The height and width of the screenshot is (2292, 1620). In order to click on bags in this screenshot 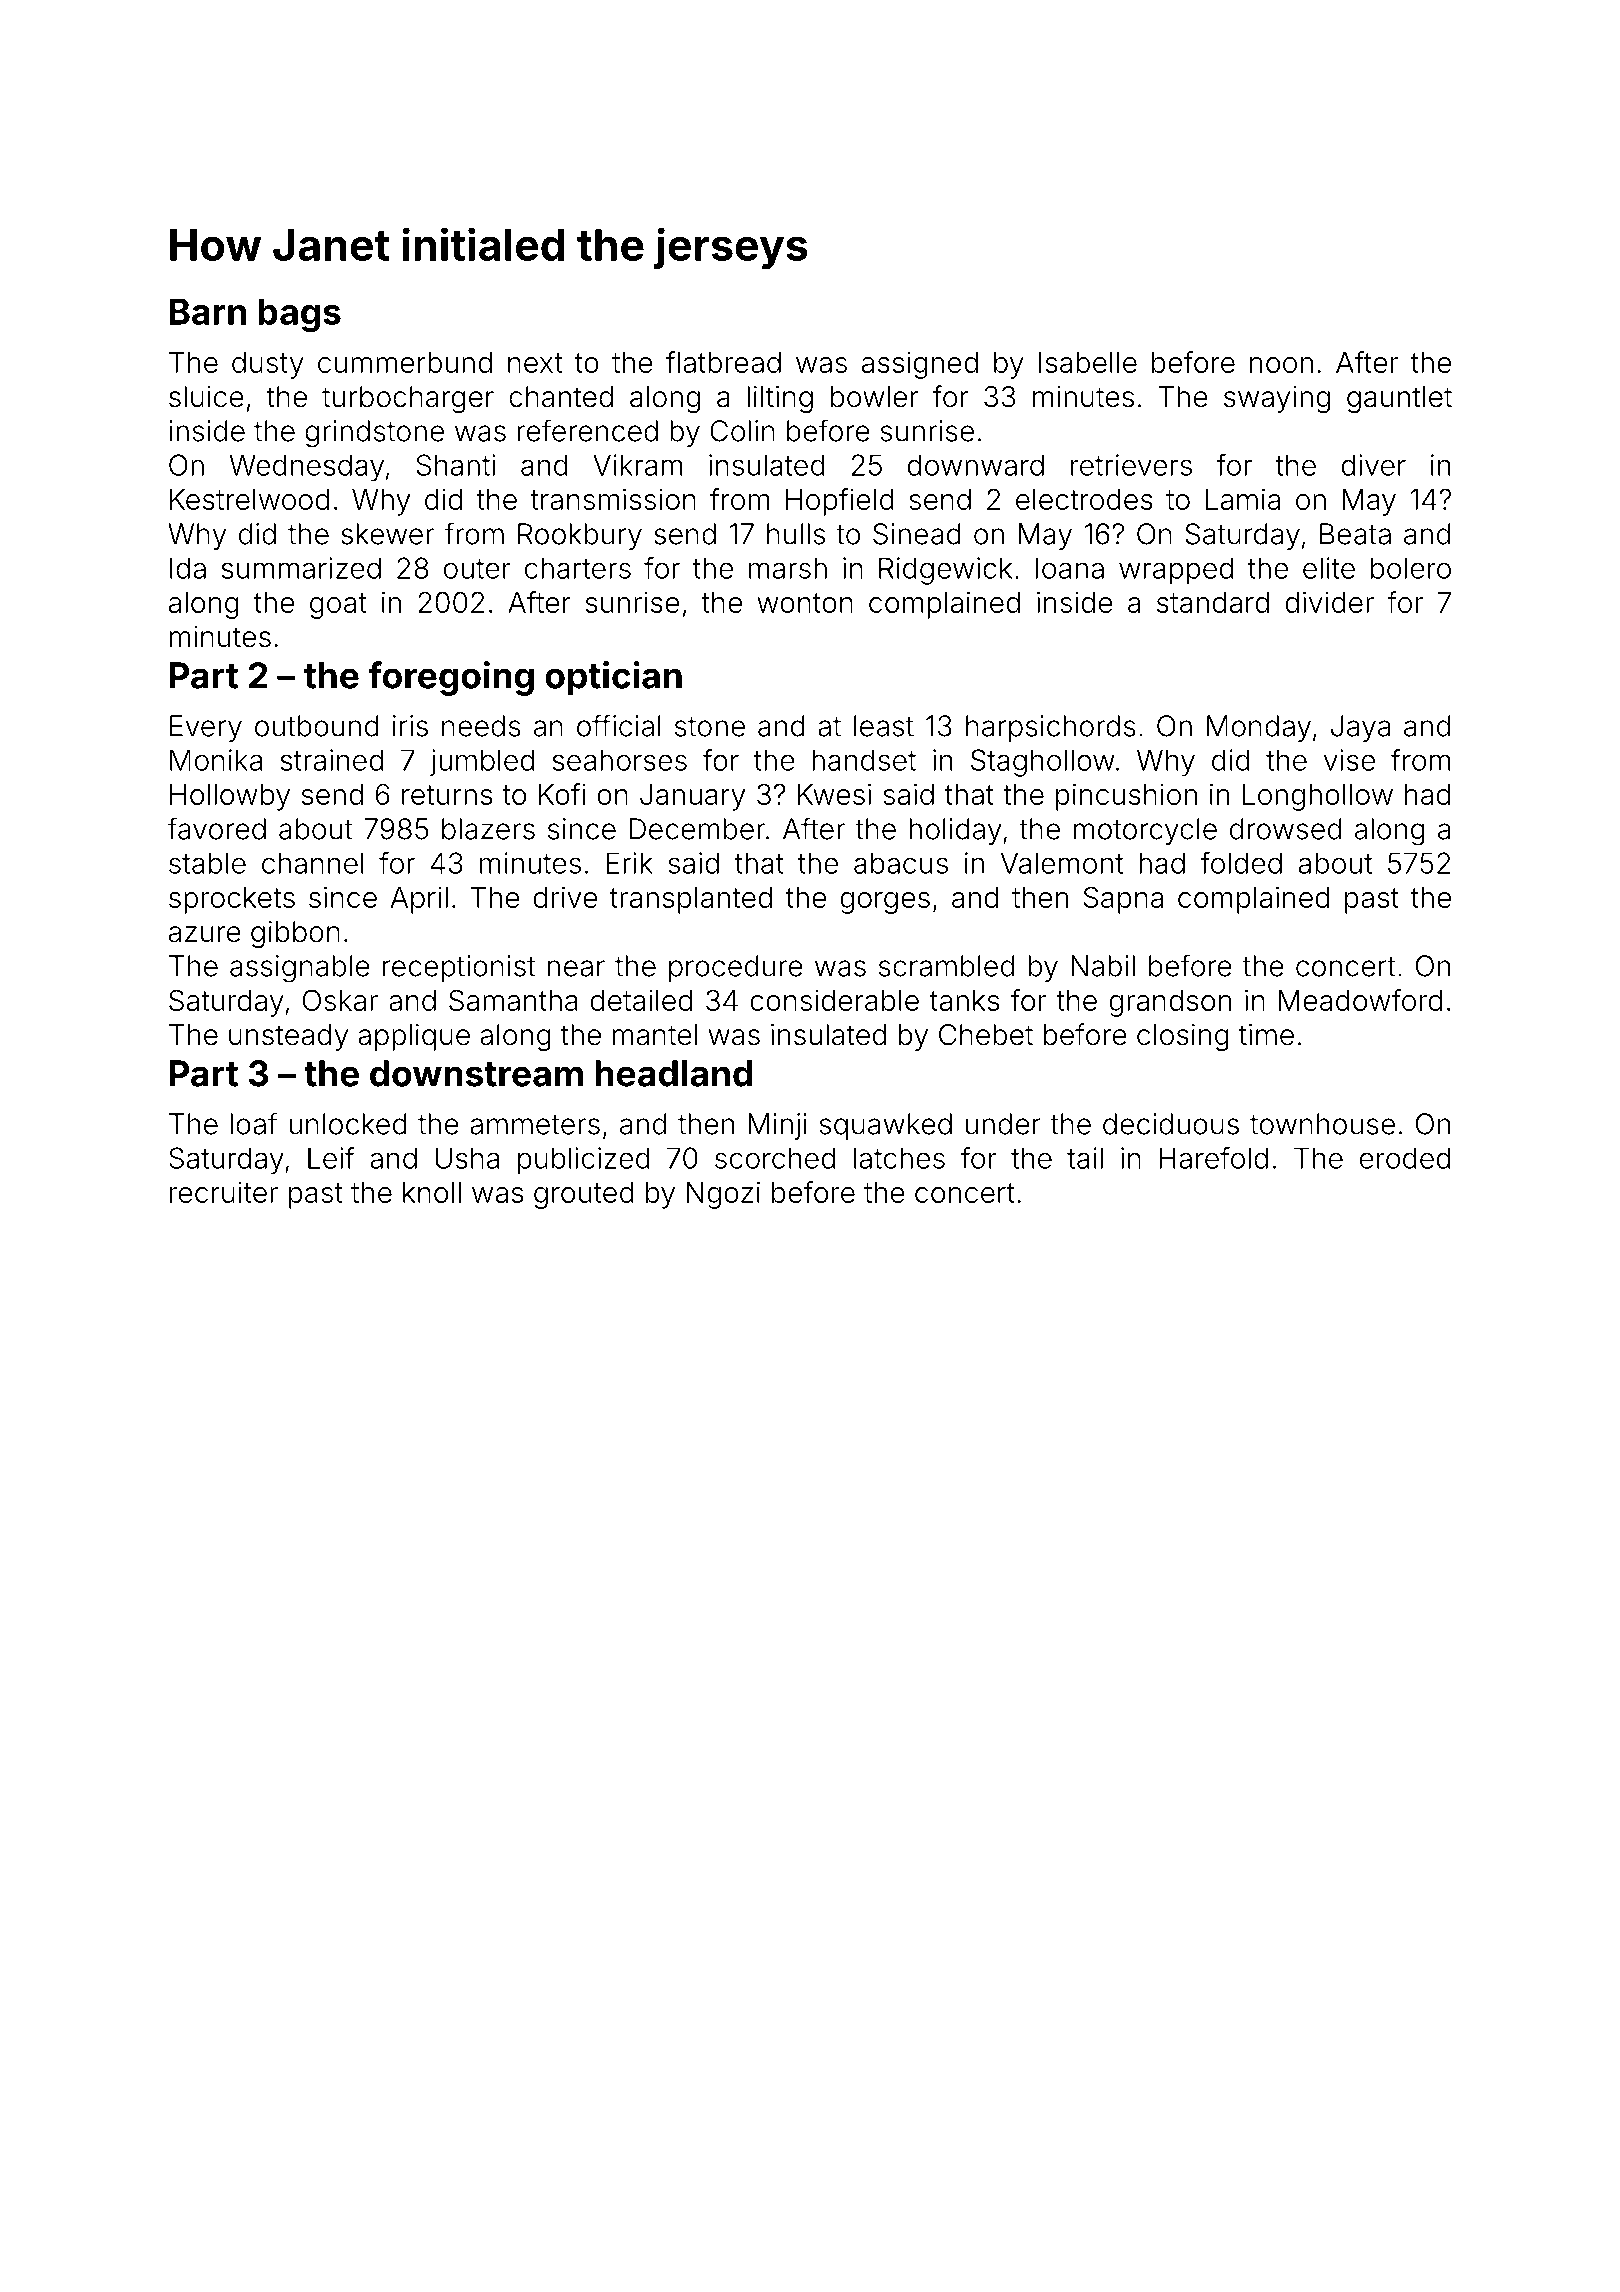, I will do `click(299, 315)`.
